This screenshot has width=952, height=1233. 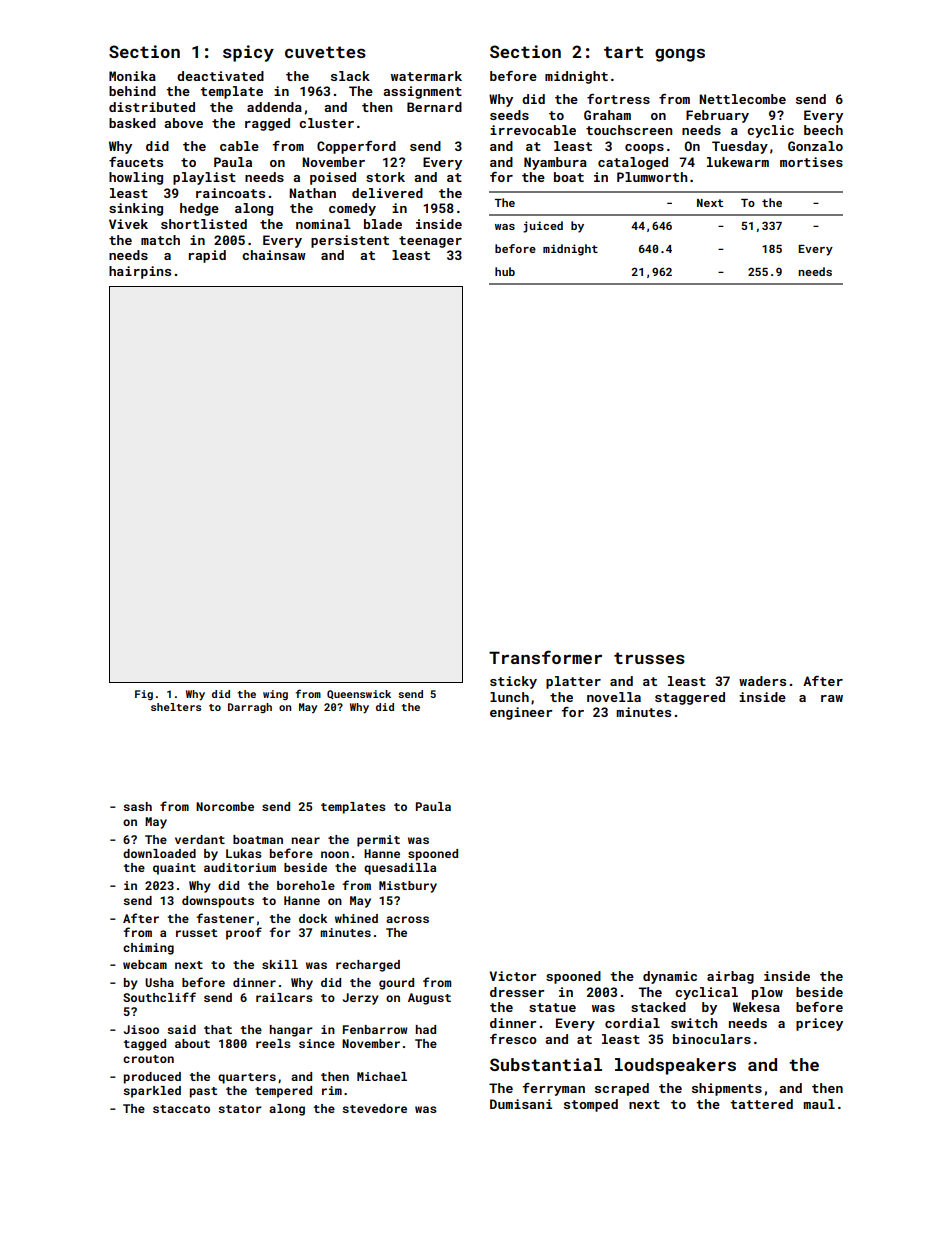 I want to click on Victor, so click(x=513, y=976).
